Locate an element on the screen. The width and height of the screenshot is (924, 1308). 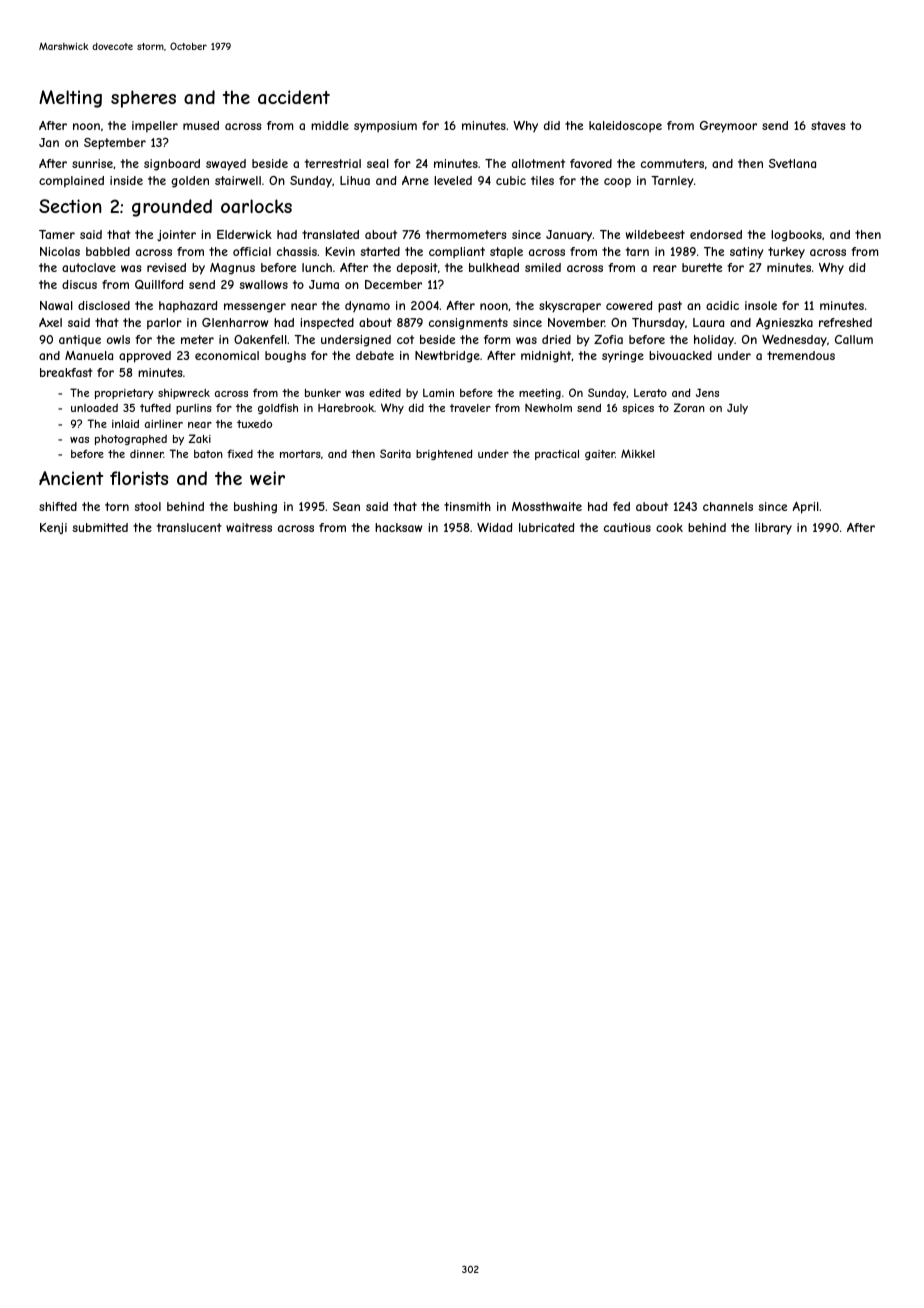
Greymoor is located at coordinates (728, 127).
